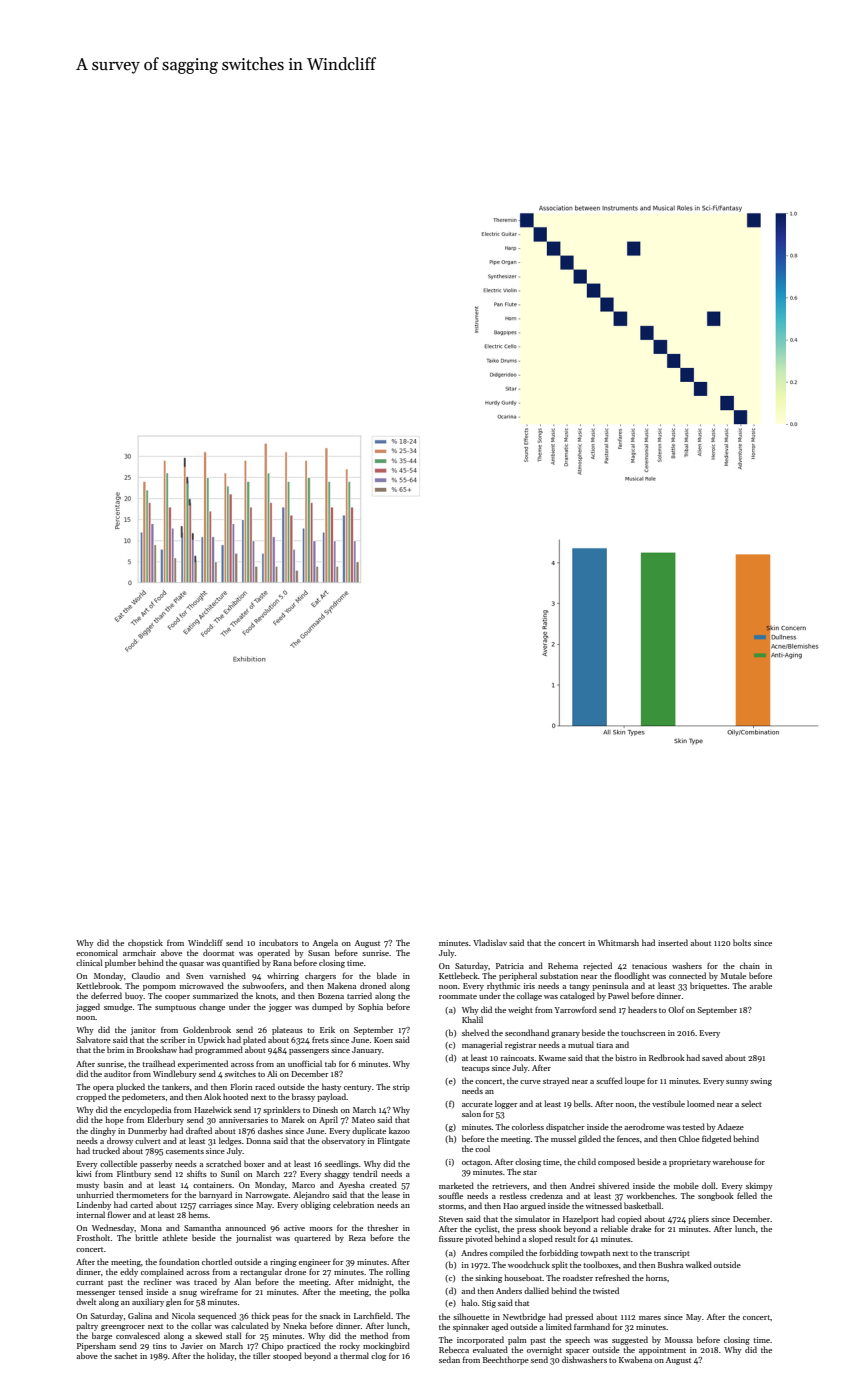 The width and height of the screenshot is (849, 1400). What do you see at coordinates (742, 942) in the screenshot?
I see `bolts` at bounding box center [742, 942].
